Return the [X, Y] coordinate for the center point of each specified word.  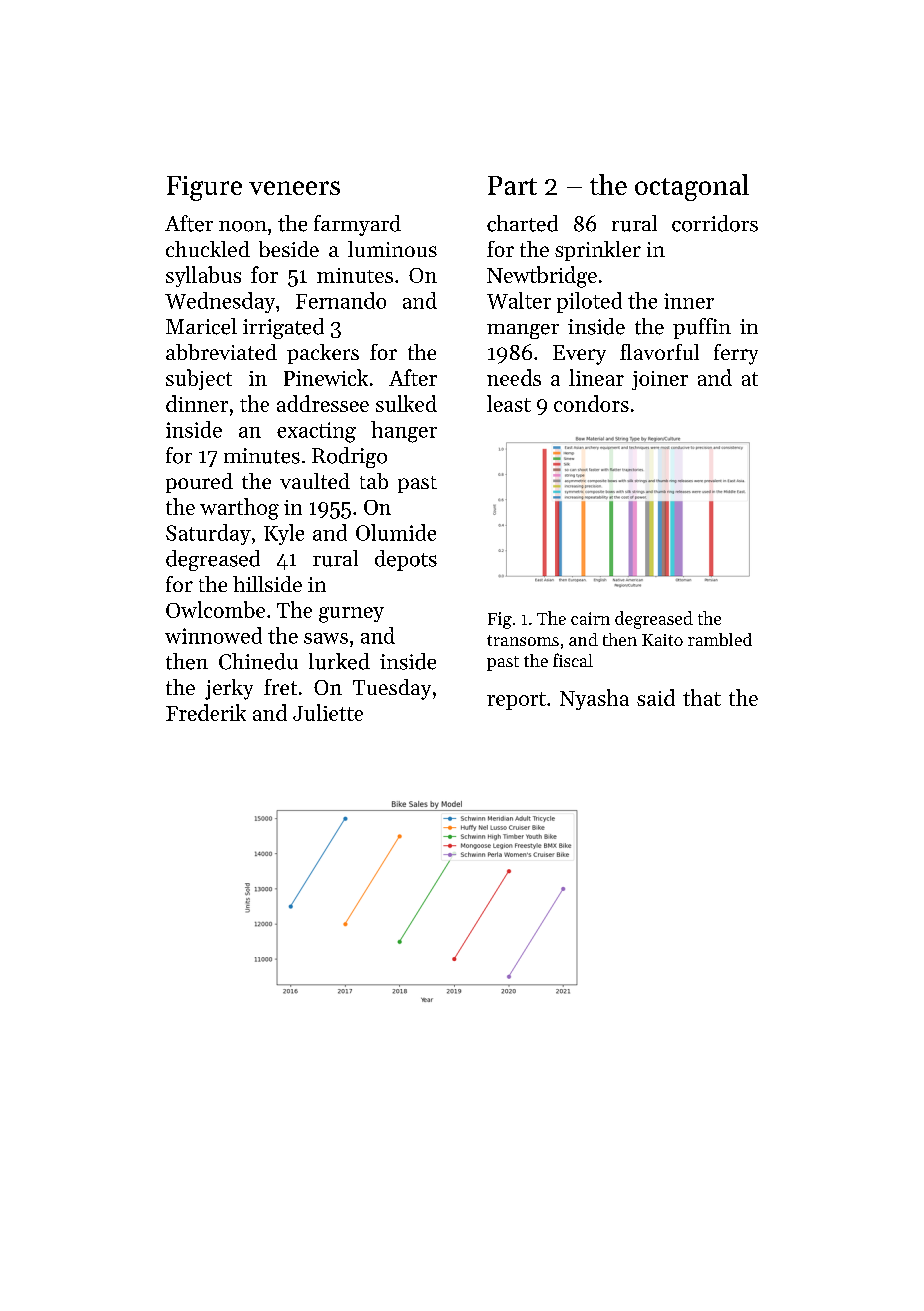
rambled [720, 639]
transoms [523, 640]
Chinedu [258, 661]
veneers [294, 188]
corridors [715, 223]
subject [199, 379]
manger [523, 331]
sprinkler [598, 251]
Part [512, 185]
